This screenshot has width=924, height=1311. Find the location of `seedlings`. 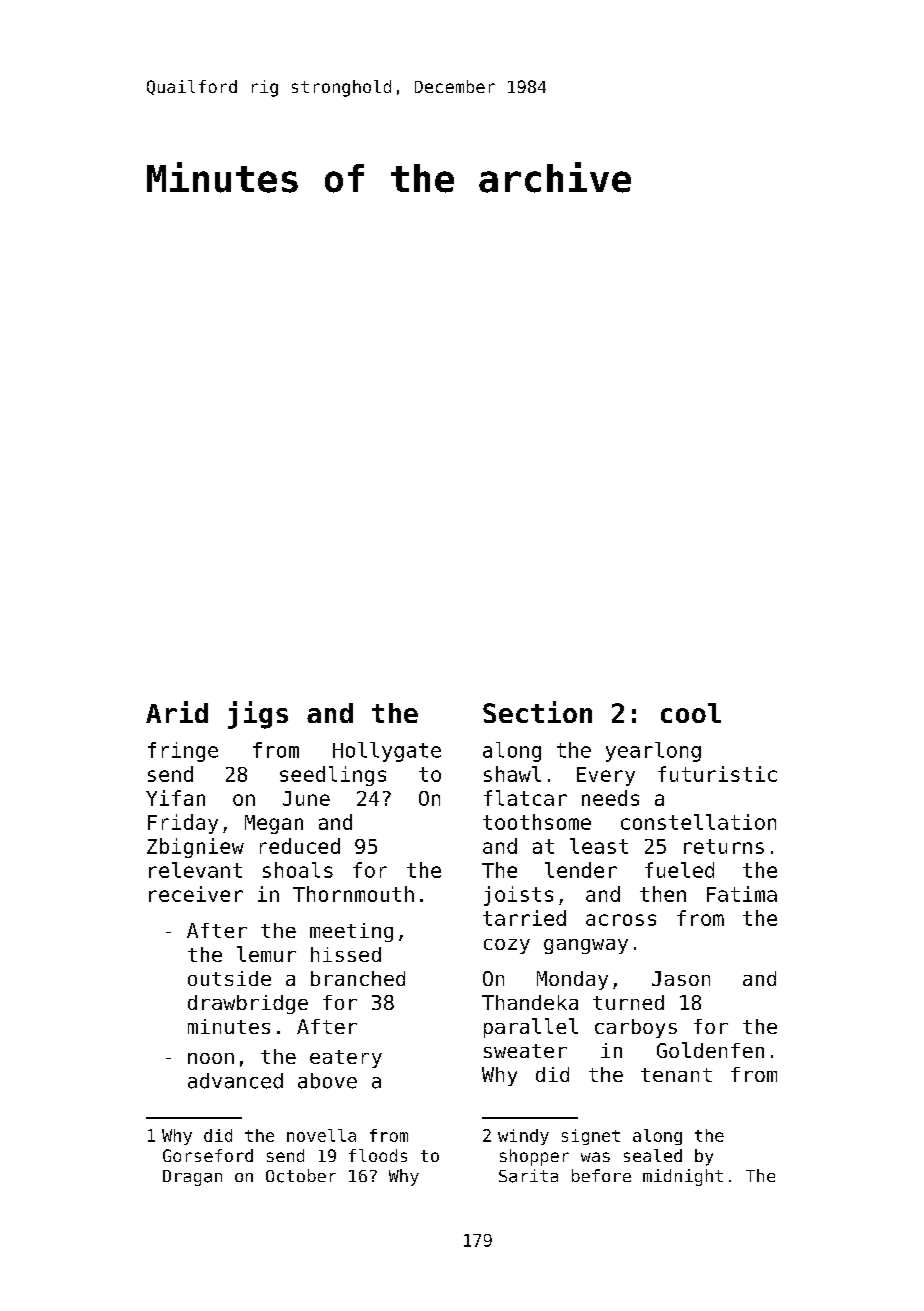

seedlings is located at coordinates (333, 776).
